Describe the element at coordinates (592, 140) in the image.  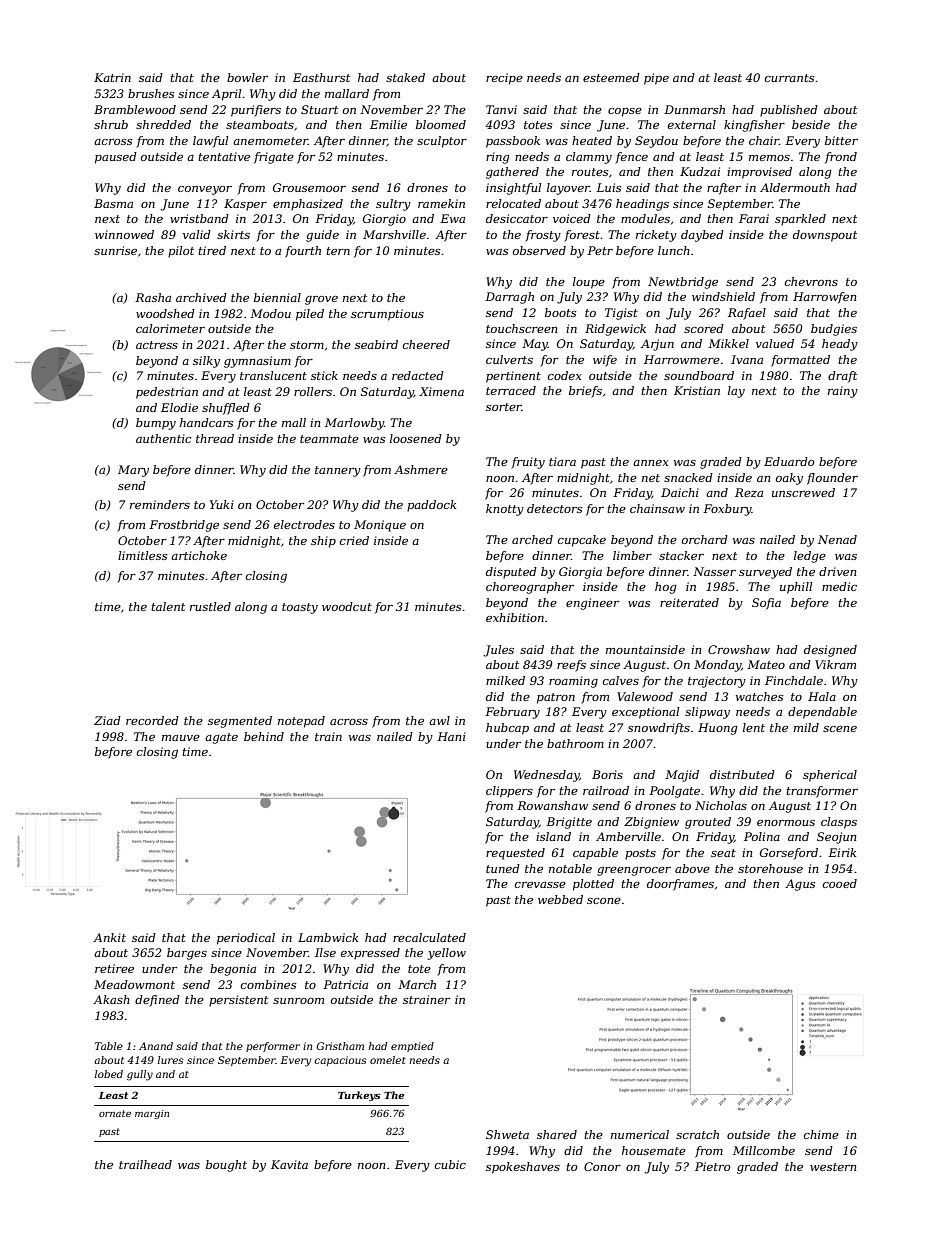
I see `heated` at that location.
